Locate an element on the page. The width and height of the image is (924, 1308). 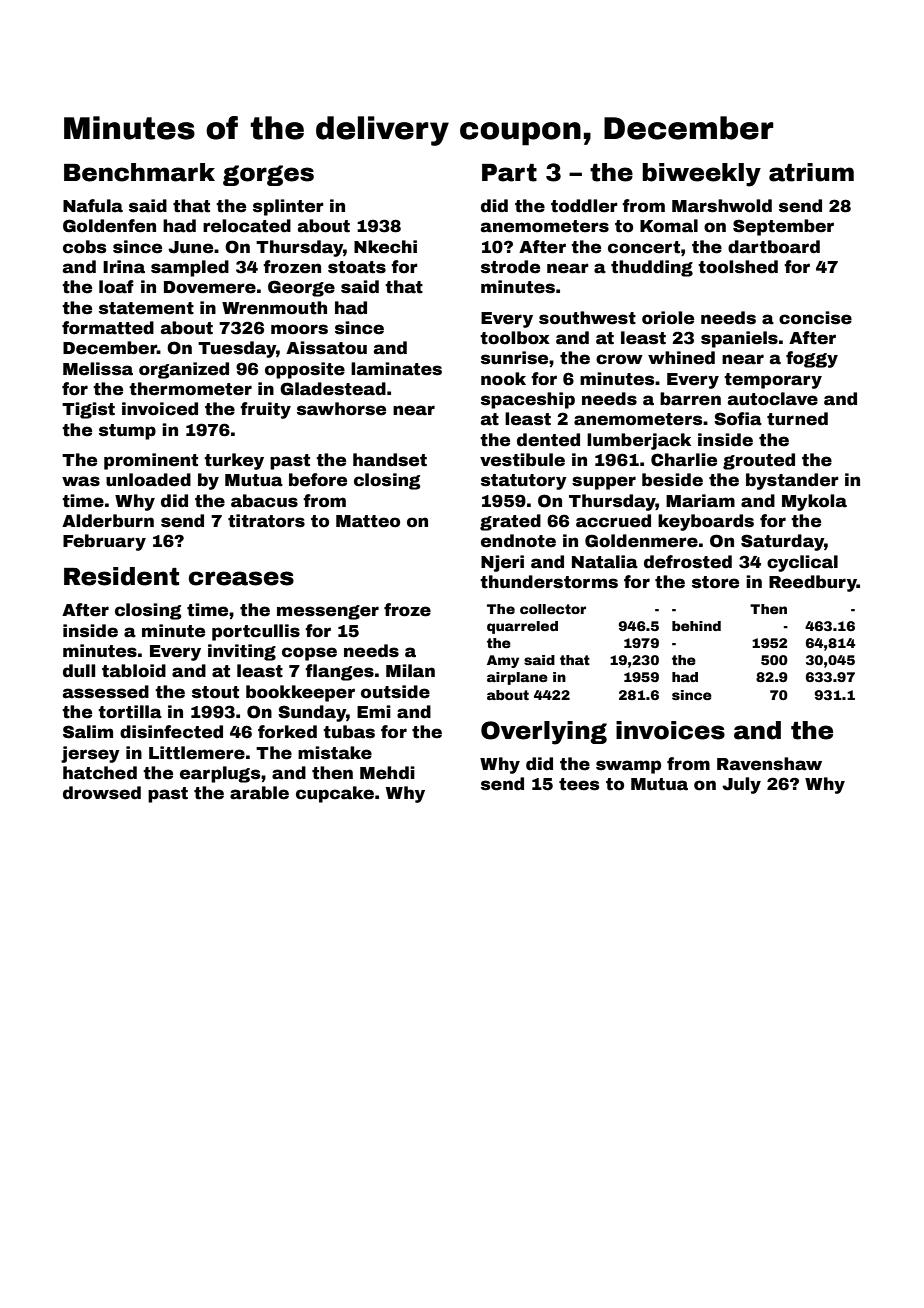
Njeri is located at coordinates (502, 563).
